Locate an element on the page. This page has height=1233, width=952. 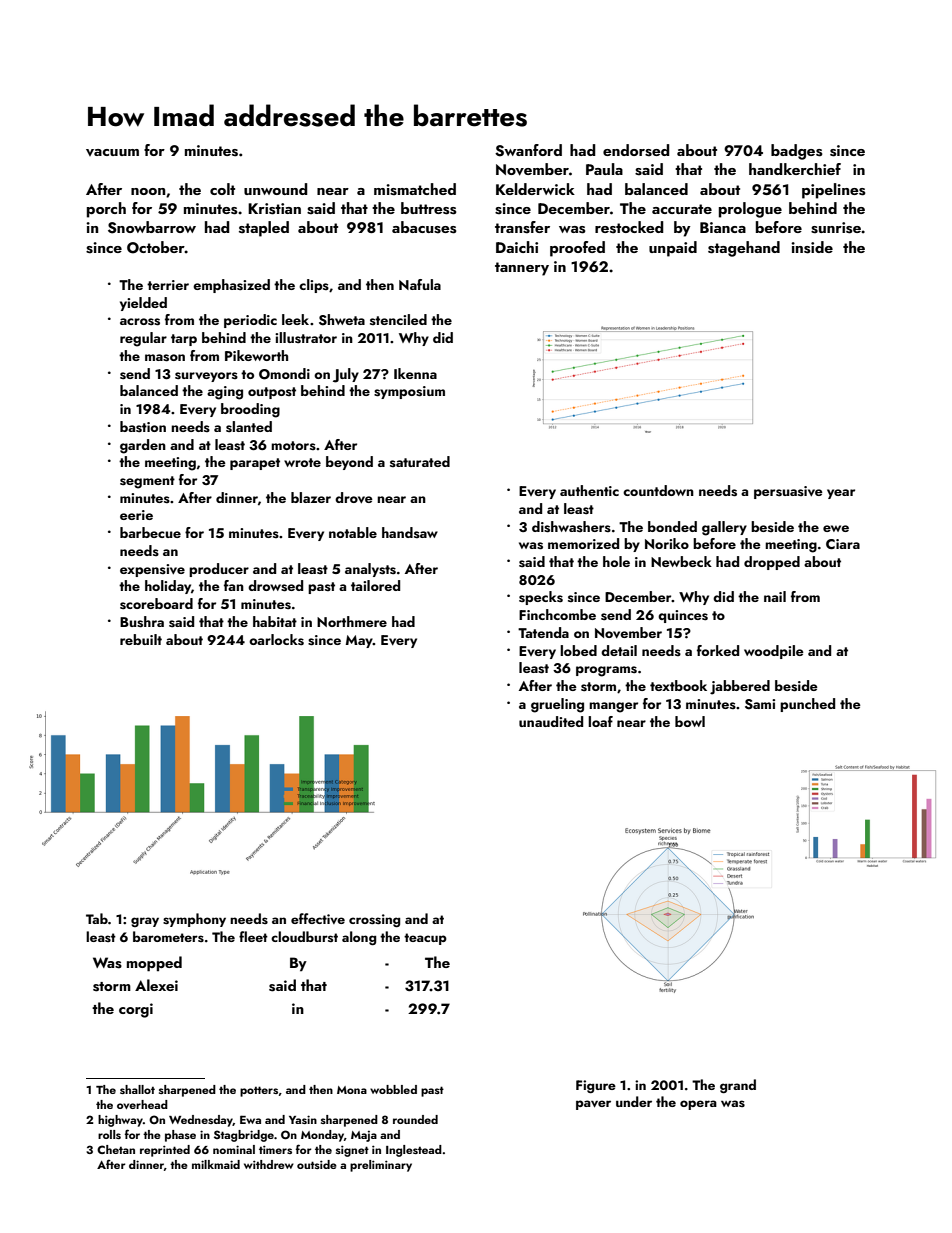
vacuum is located at coordinates (112, 152).
